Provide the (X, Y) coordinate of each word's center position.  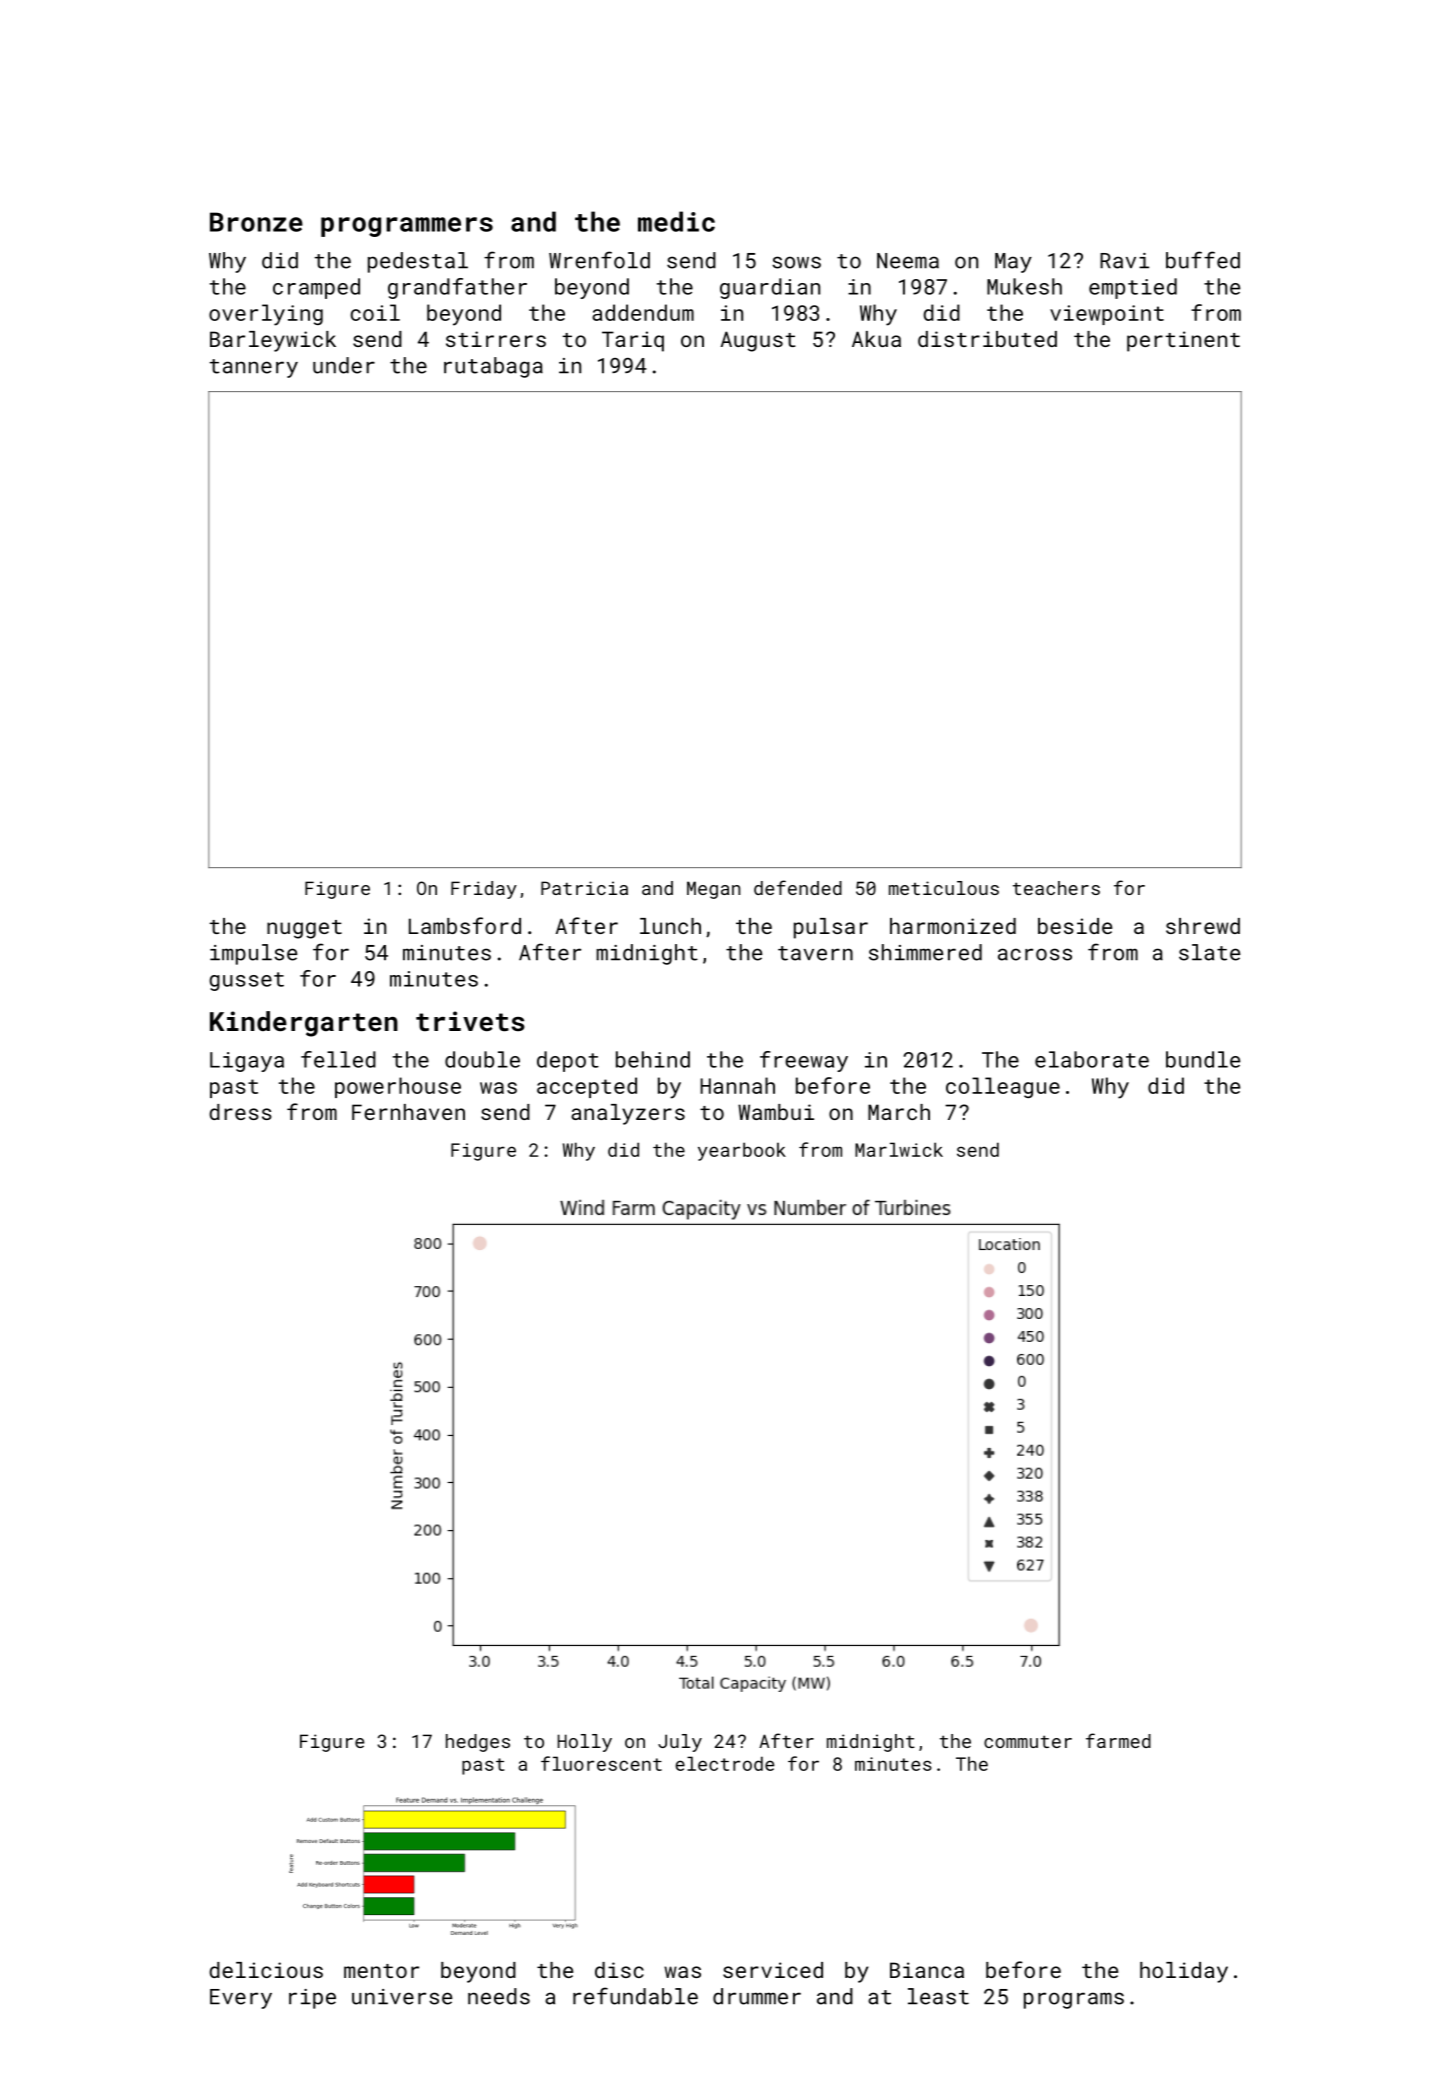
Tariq (633, 341)
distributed (987, 339)
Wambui (776, 1112)
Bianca (927, 1970)
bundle (1203, 1059)
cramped (316, 288)
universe (402, 1997)
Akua (876, 339)
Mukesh (1024, 286)
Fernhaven (408, 1112)
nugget (304, 929)
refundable (635, 1996)
